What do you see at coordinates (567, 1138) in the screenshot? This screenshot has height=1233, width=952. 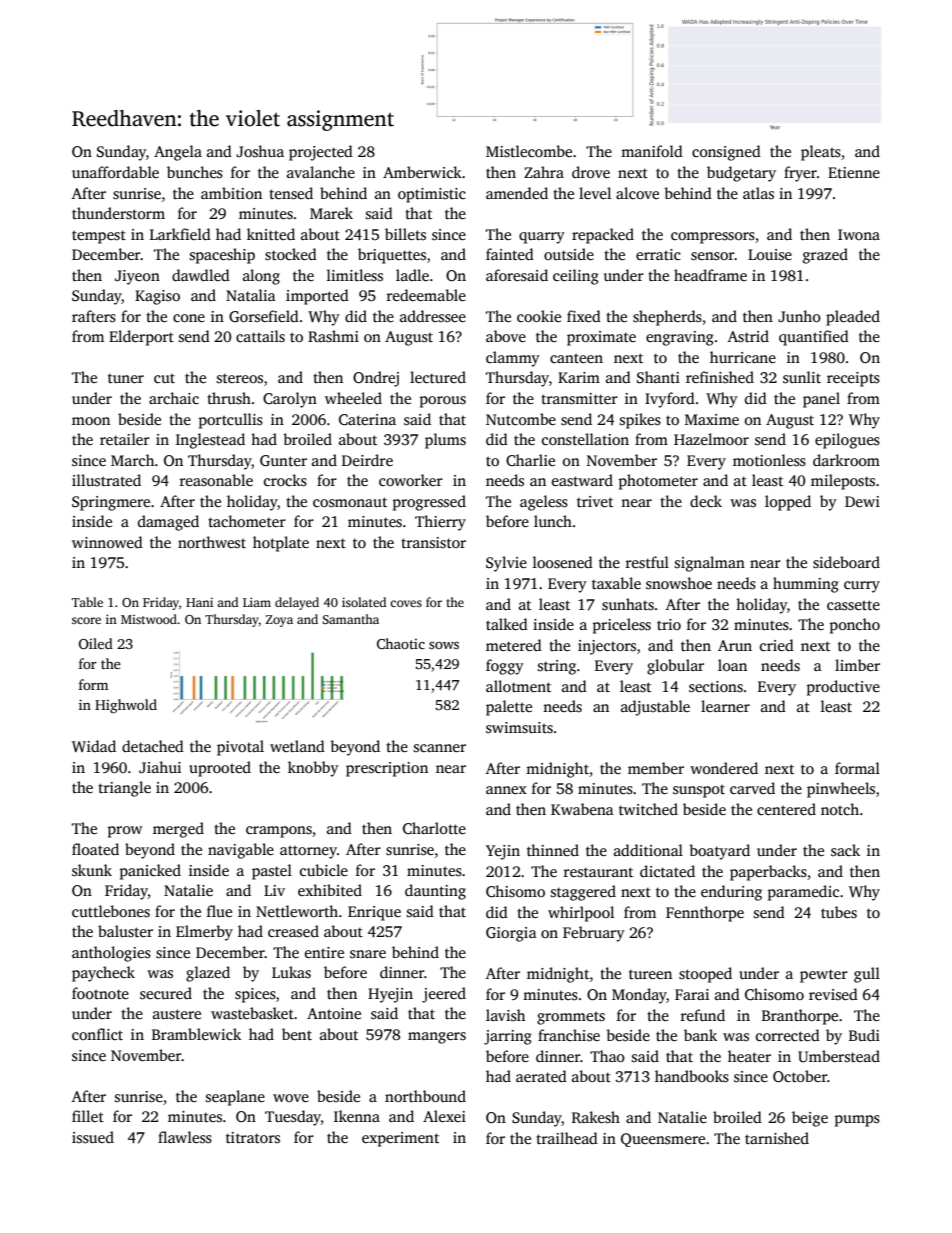 I see `trailhead` at bounding box center [567, 1138].
